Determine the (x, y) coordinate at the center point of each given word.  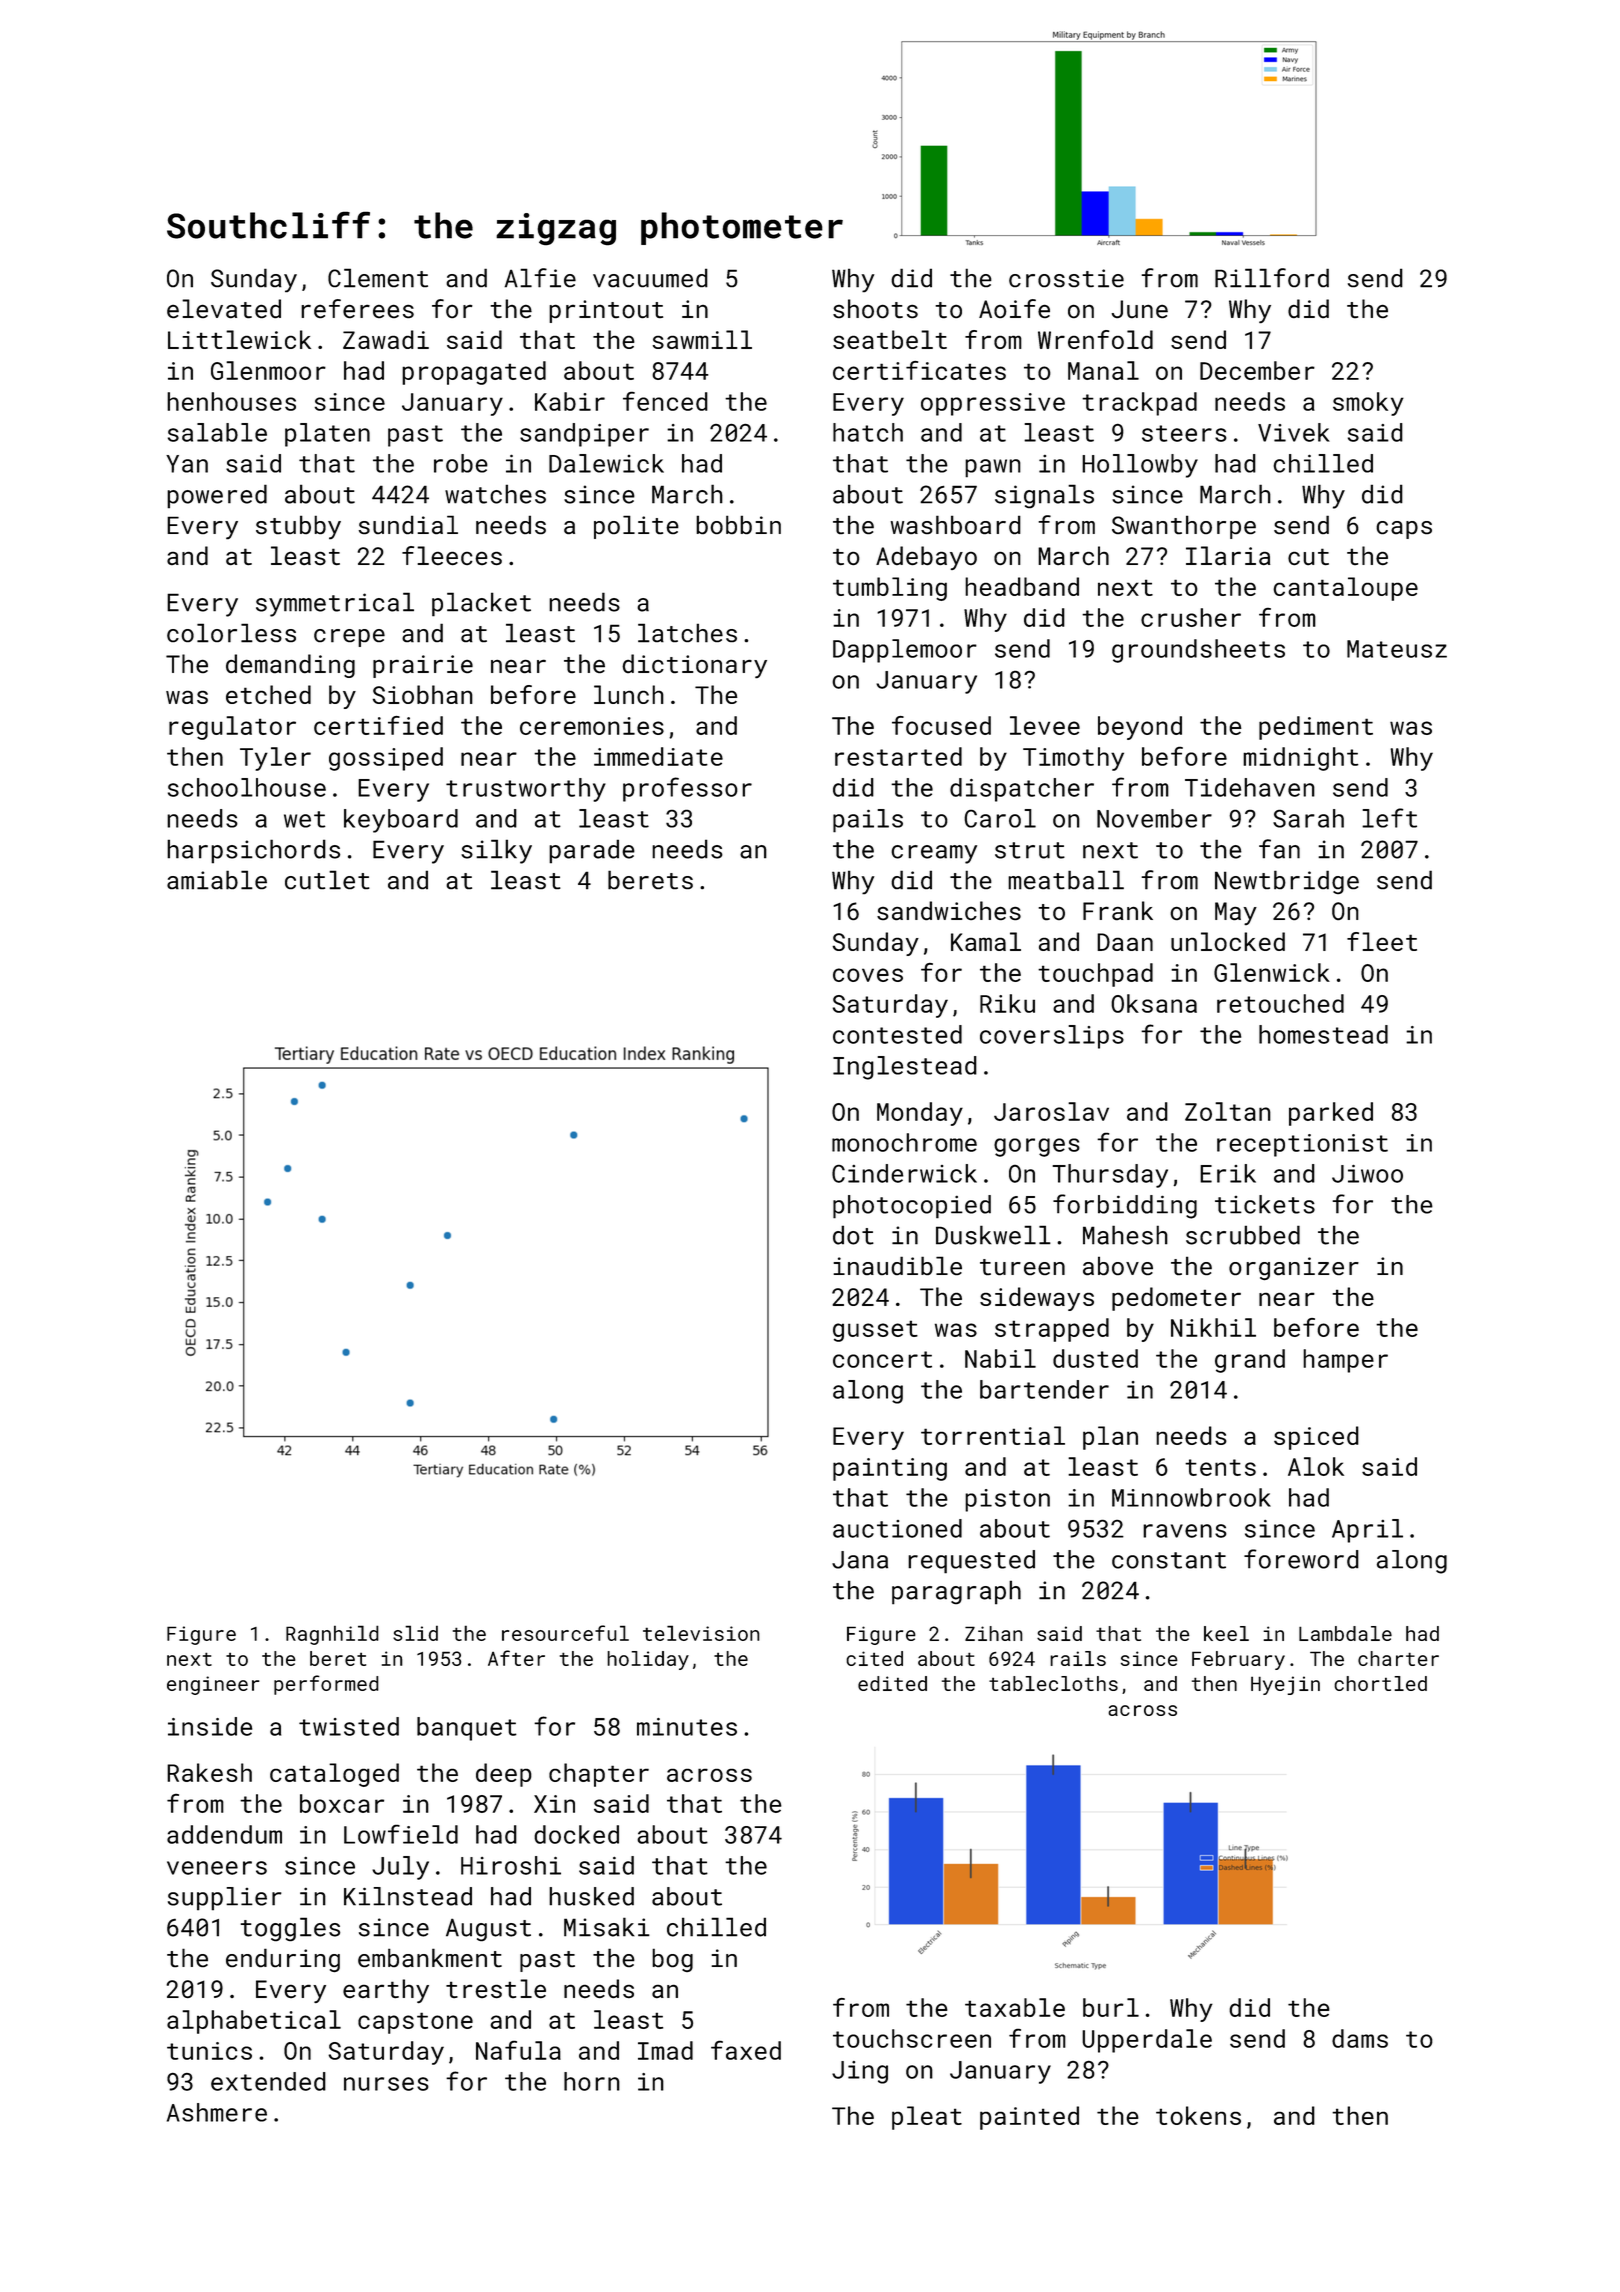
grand (1250, 1361)
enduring (283, 1960)
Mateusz (1397, 649)
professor (687, 789)
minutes (687, 1727)
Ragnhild (332, 1635)
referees (357, 308)
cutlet (327, 880)
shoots (875, 308)
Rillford (1272, 278)
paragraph (956, 1592)
